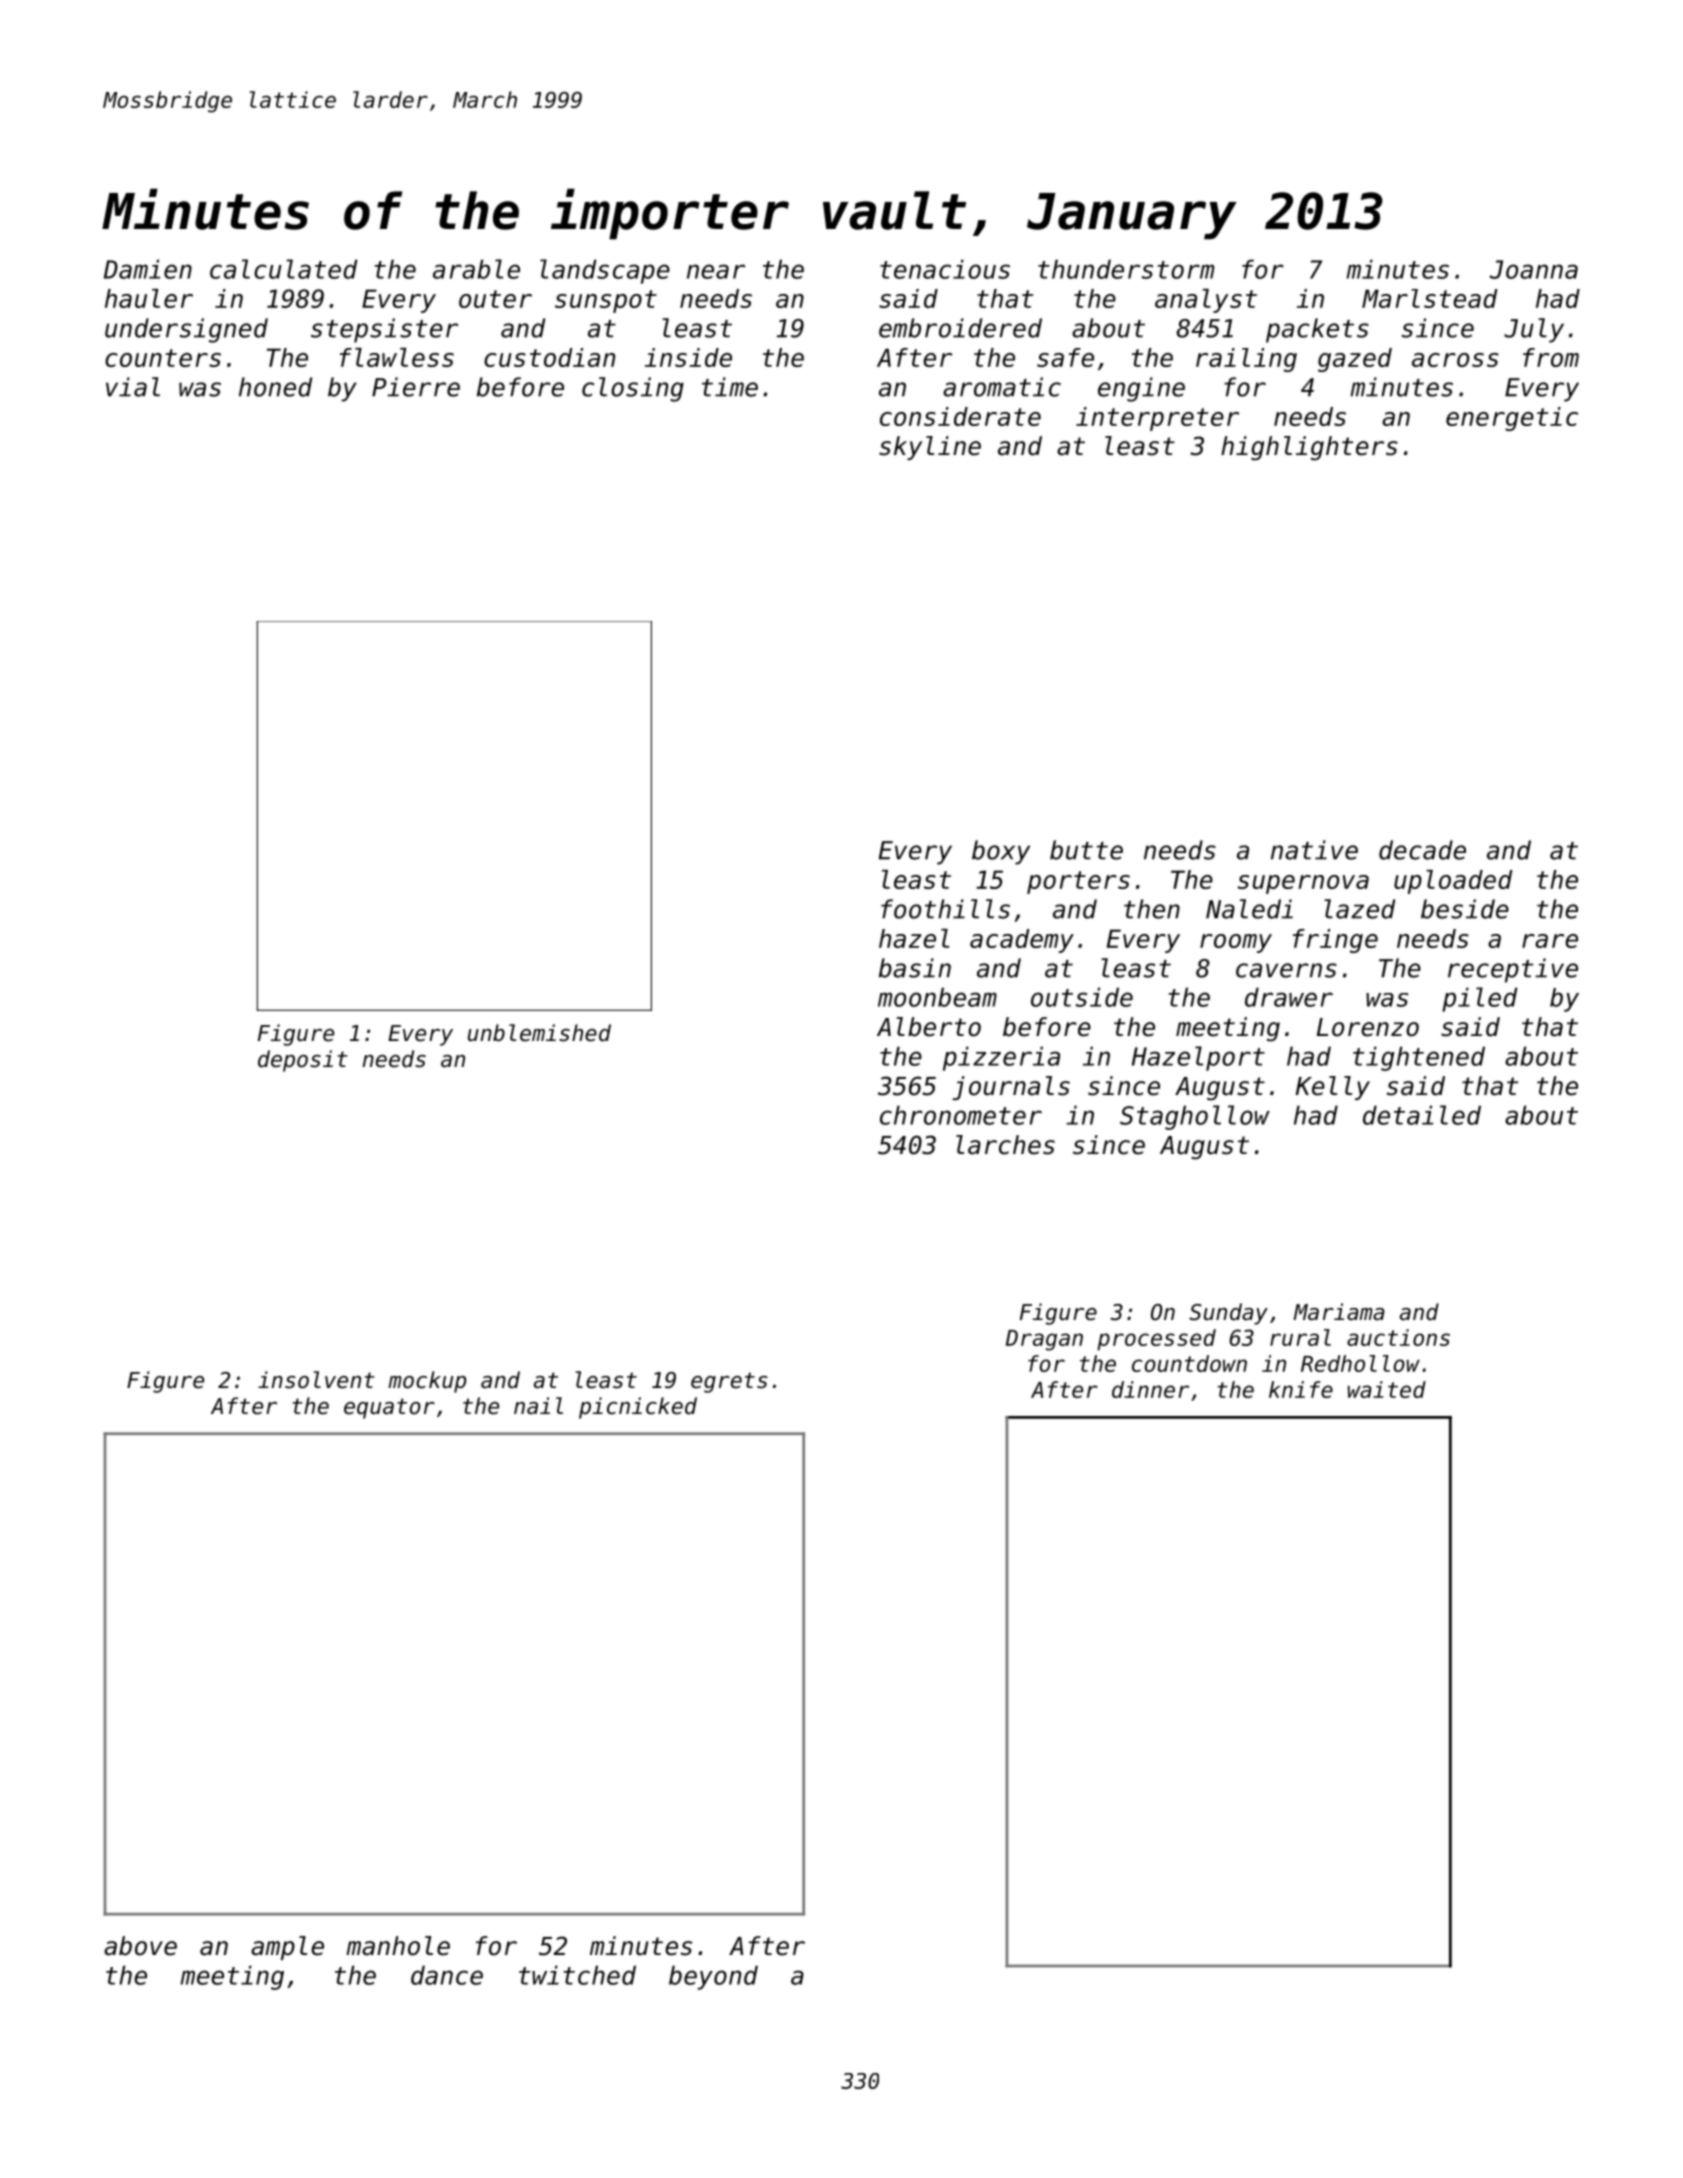 Image resolution: width=1683 pixels, height=2178 pixels. I want to click on Staghollow, so click(1195, 1117).
